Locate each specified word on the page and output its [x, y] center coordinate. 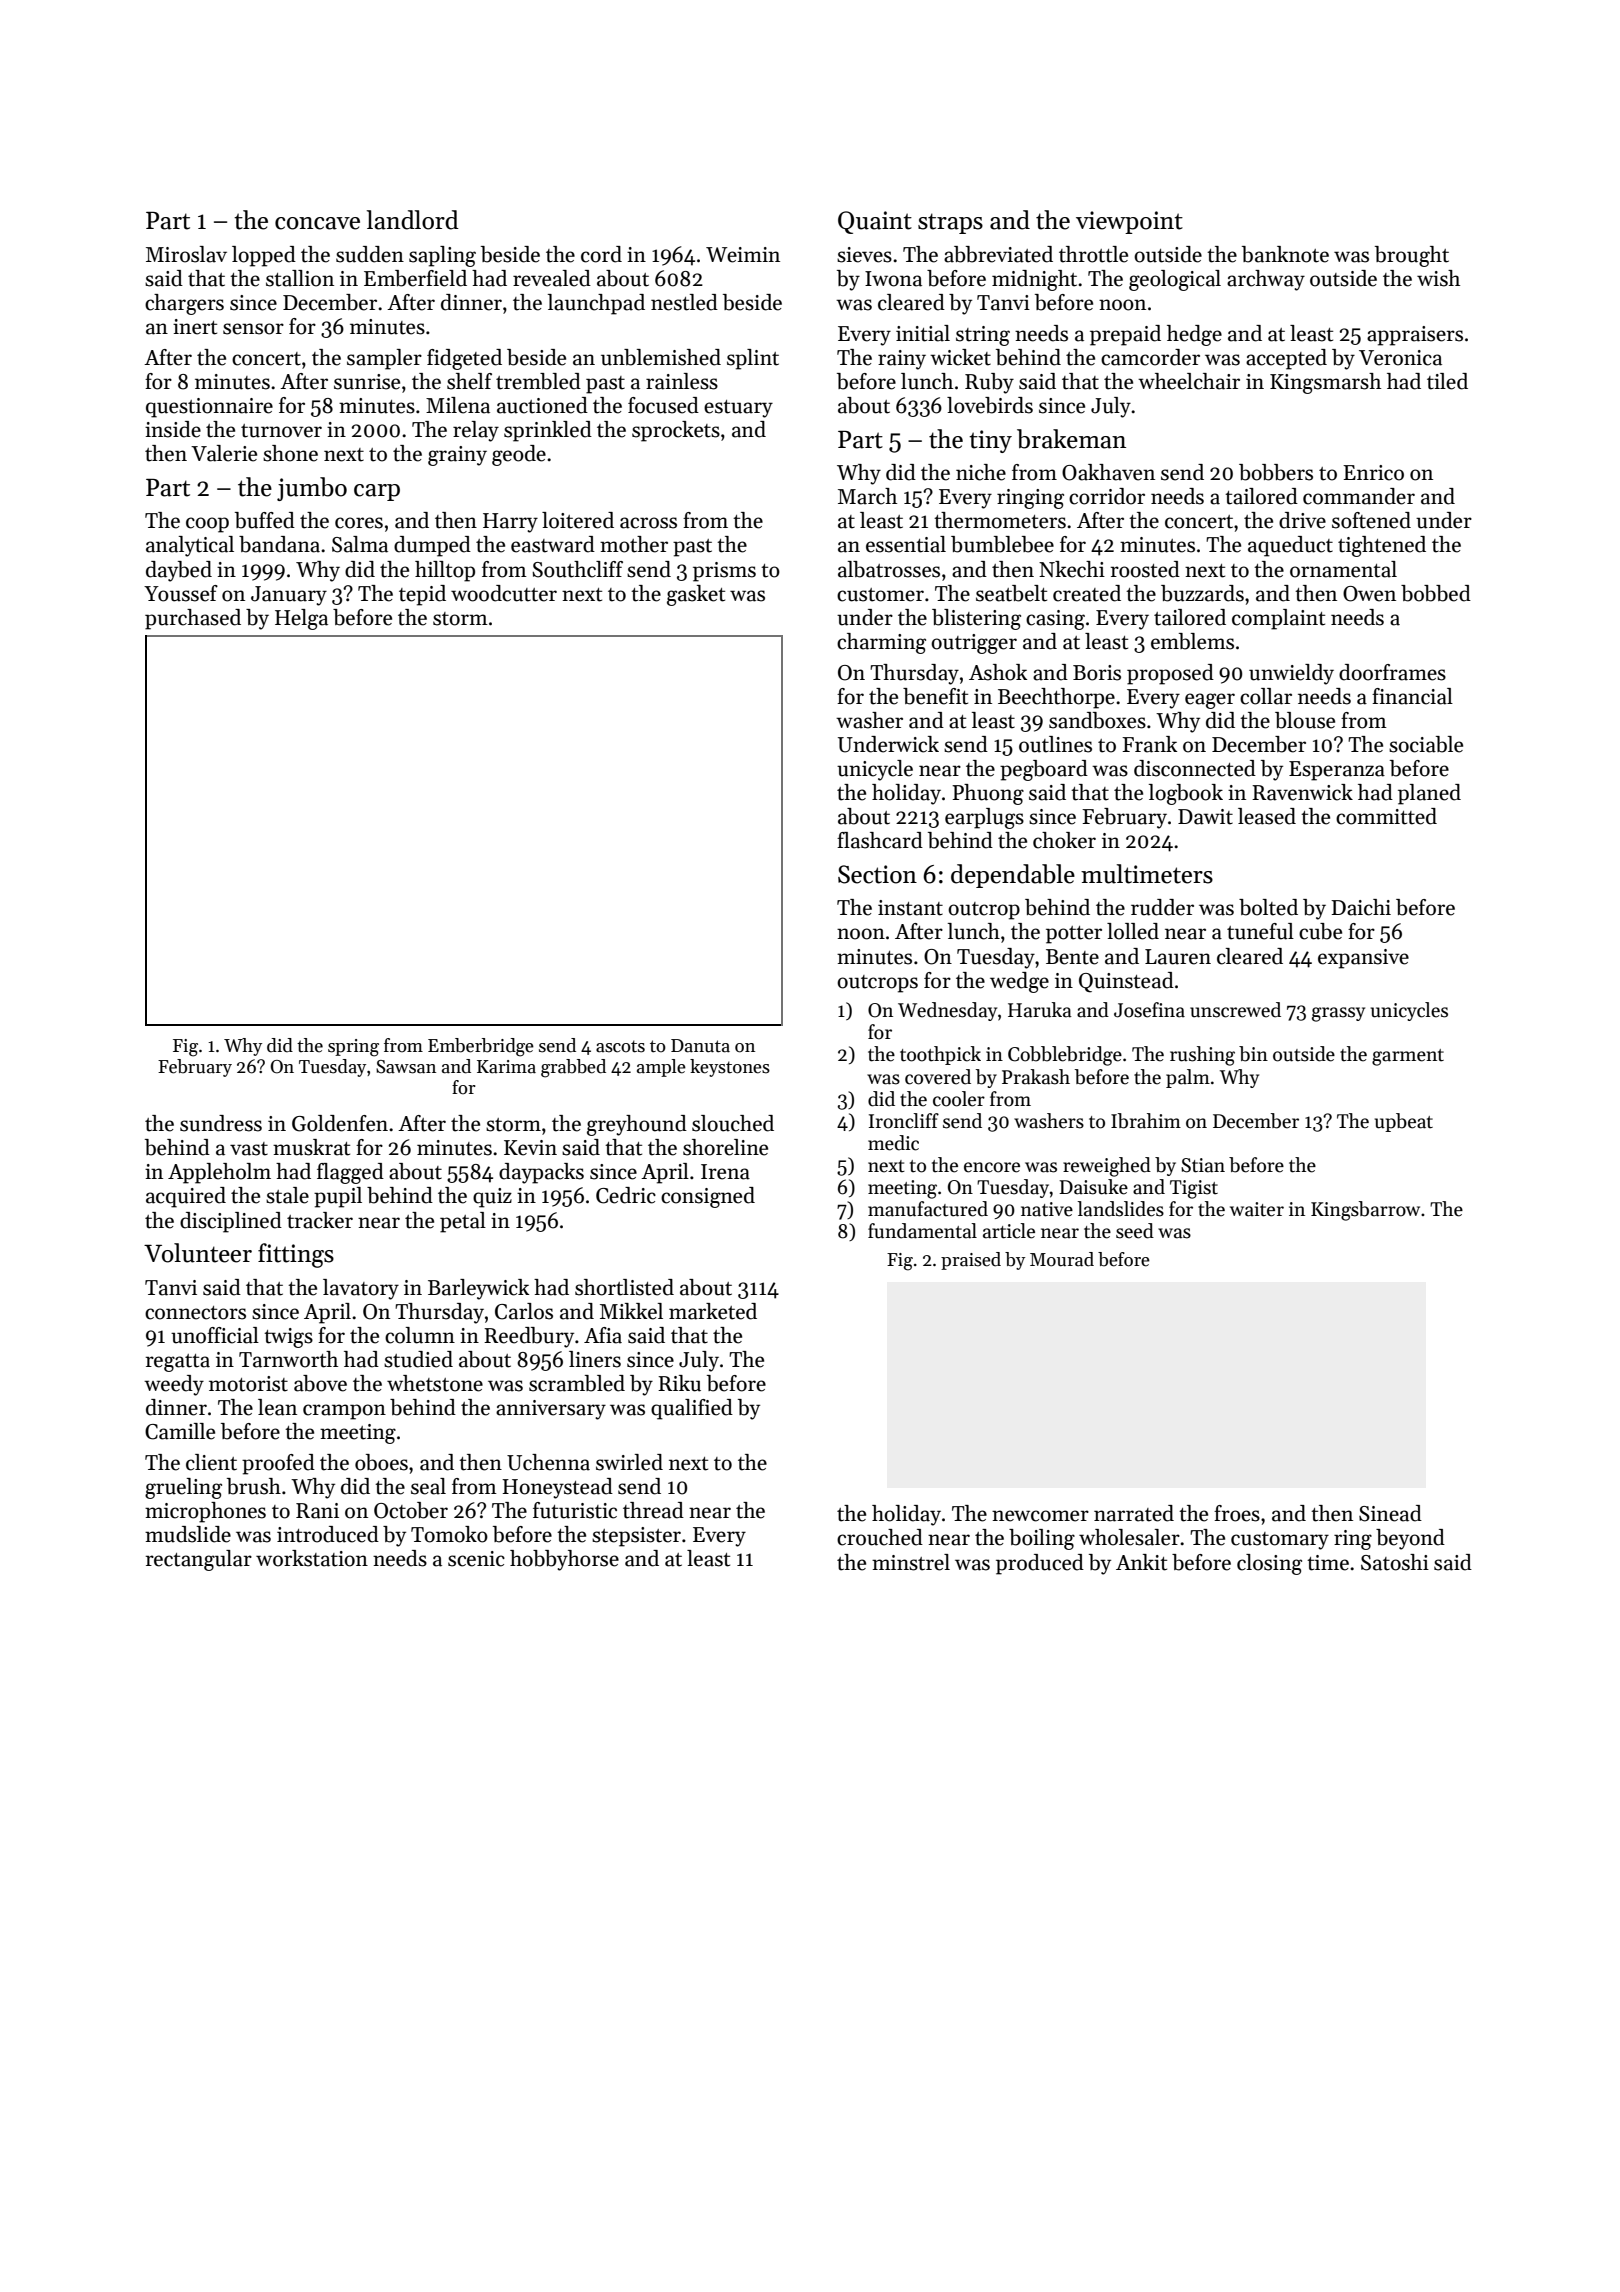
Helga [301, 619]
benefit [935, 696]
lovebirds [990, 405]
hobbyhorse [564, 1560]
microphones [205, 1512]
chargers [184, 304]
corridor [1107, 496]
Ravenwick [1302, 792]
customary [1280, 1541]
